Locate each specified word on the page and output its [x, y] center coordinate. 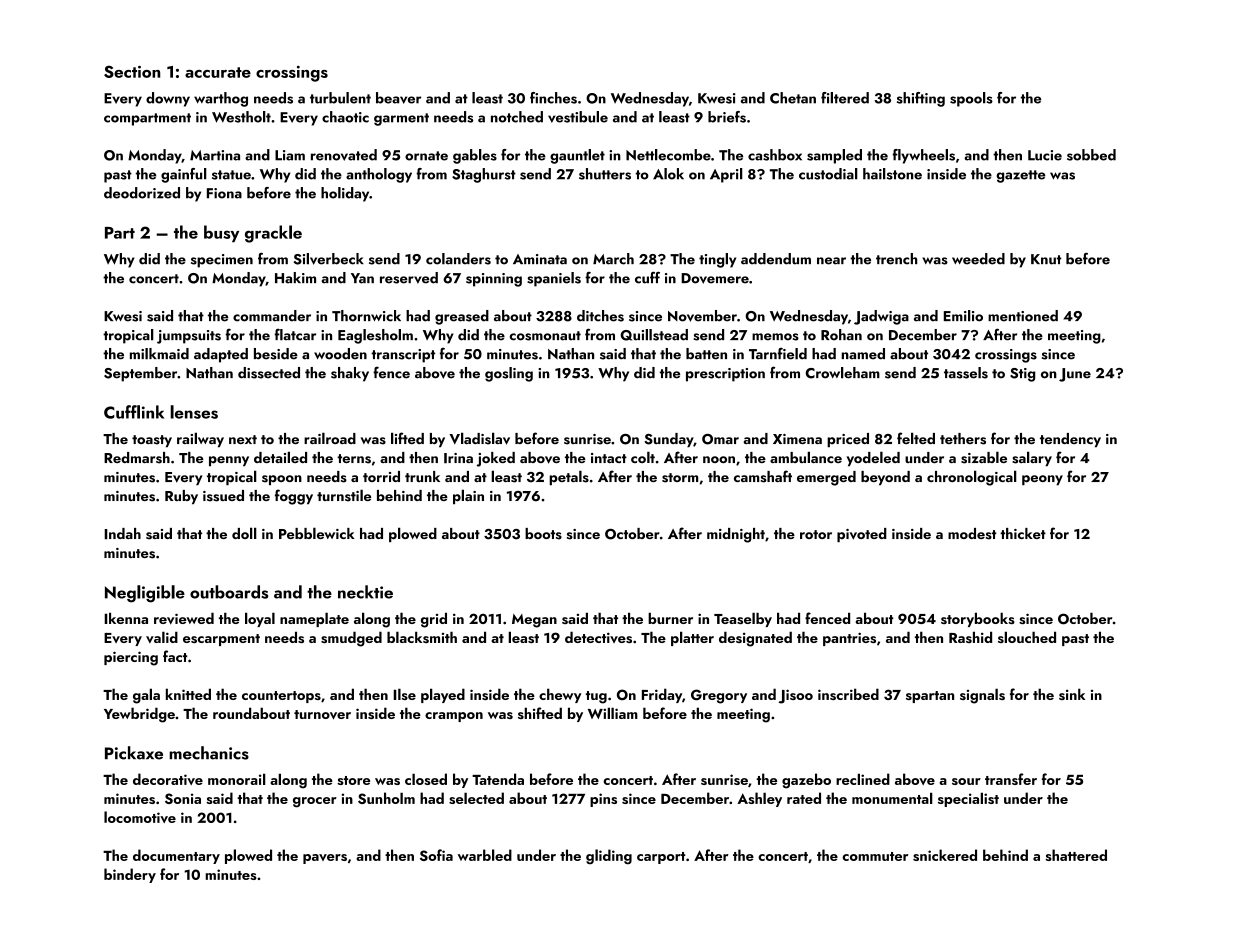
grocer [315, 802]
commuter [875, 856]
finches [553, 98]
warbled [485, 855]
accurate [218, 72]
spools [971, 99]
